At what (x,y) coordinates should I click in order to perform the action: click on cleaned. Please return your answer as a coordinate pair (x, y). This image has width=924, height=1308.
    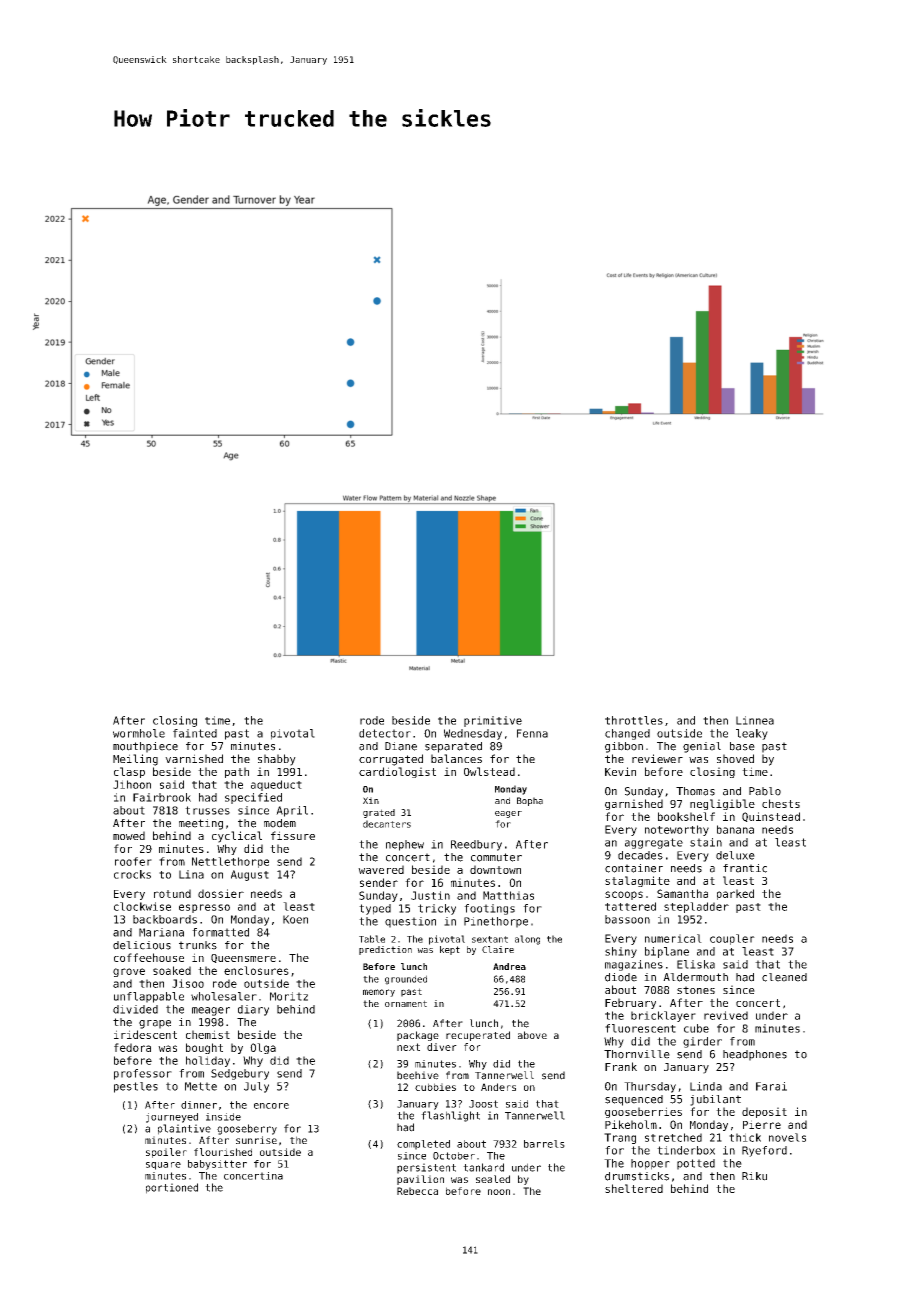
    Looking at the image, I should click on (784, 977).
